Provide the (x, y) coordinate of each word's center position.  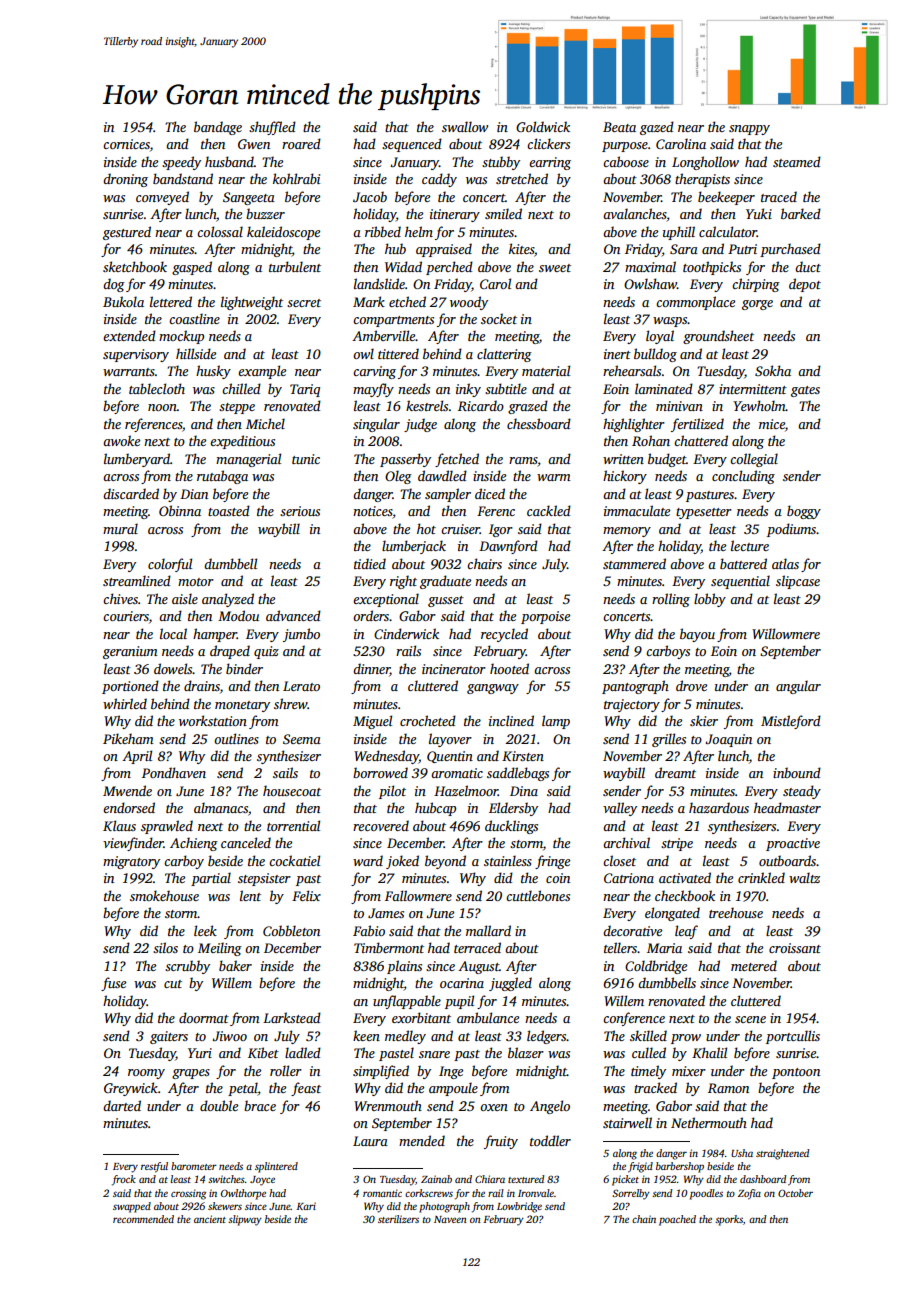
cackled (549, 510)
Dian (194, 494)
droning (125, 180)
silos (165, 947)
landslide (379, 283)
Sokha (773, 370)
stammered (634, 563)
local (173, 633)
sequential (740, 582)
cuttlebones (538, 895)
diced (490, 493)
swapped (132, 1207)
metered (754, 965)
